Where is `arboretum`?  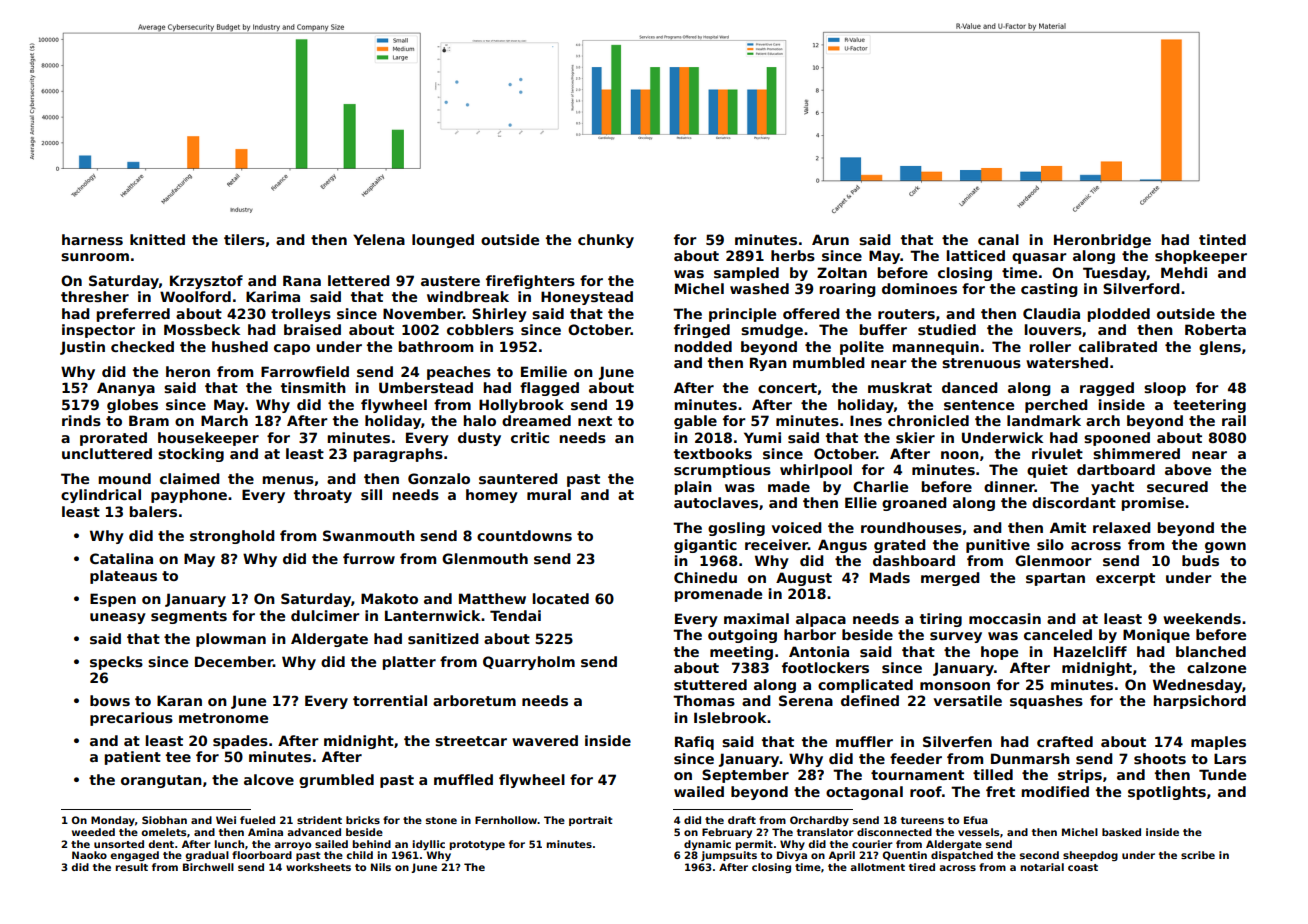 arboretum is located at coordinates (474, 700).
